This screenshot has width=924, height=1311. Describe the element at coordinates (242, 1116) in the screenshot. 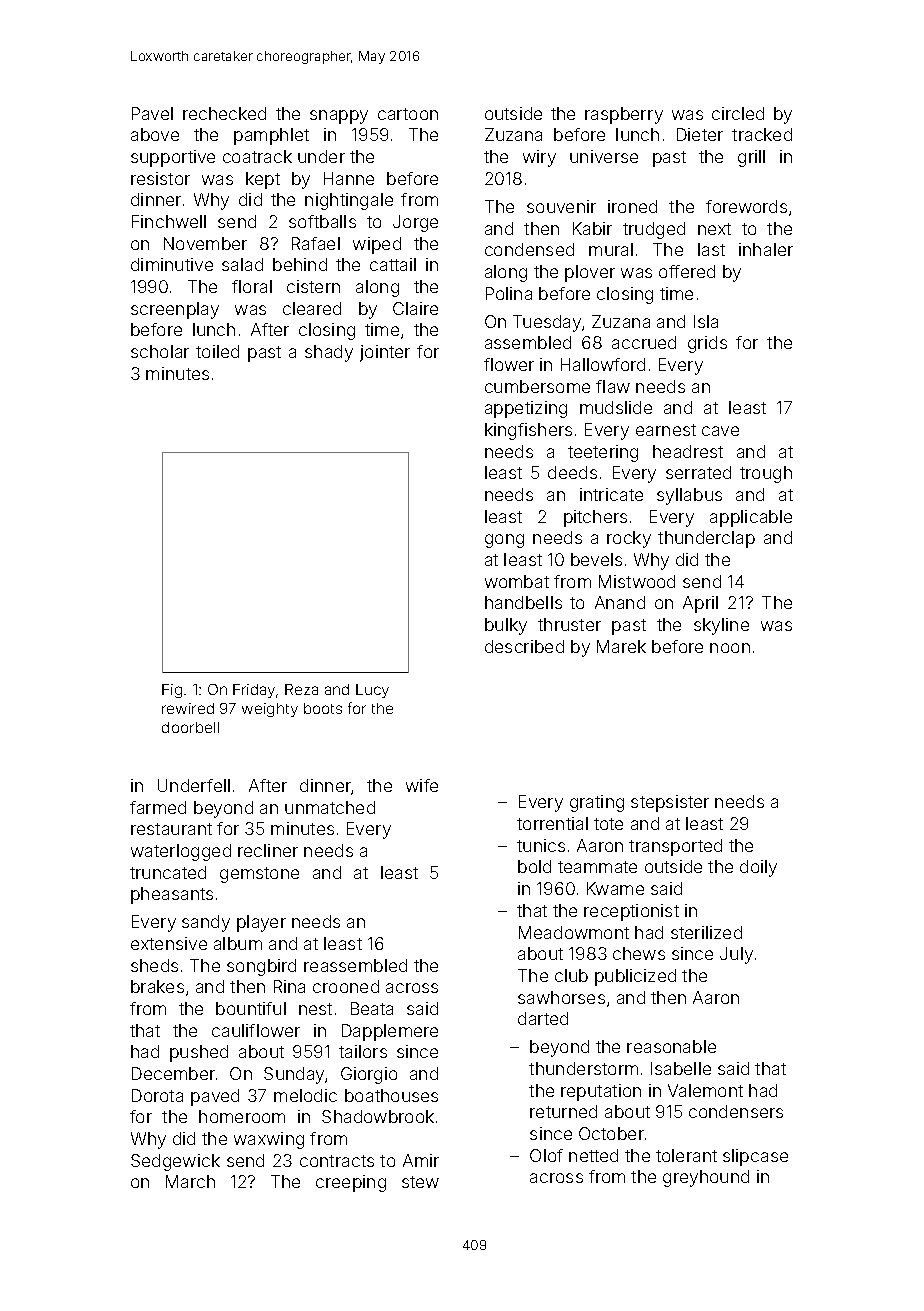

I see `homeroom` at that location.
